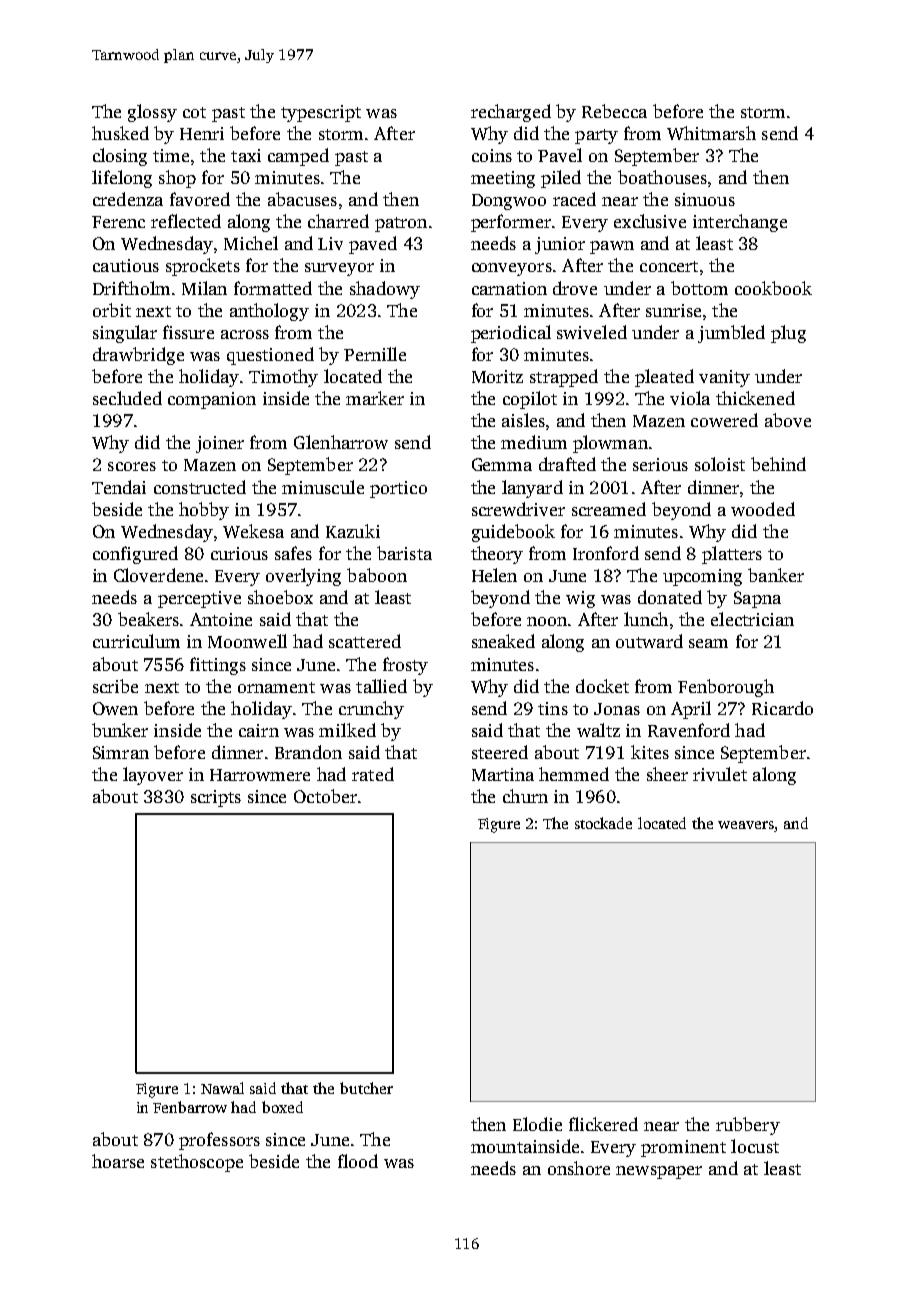 This screenshot has width=908, height=1316. Describe the element at coordinates (525, 796) in the screenshot. I see `churn` at that location.
